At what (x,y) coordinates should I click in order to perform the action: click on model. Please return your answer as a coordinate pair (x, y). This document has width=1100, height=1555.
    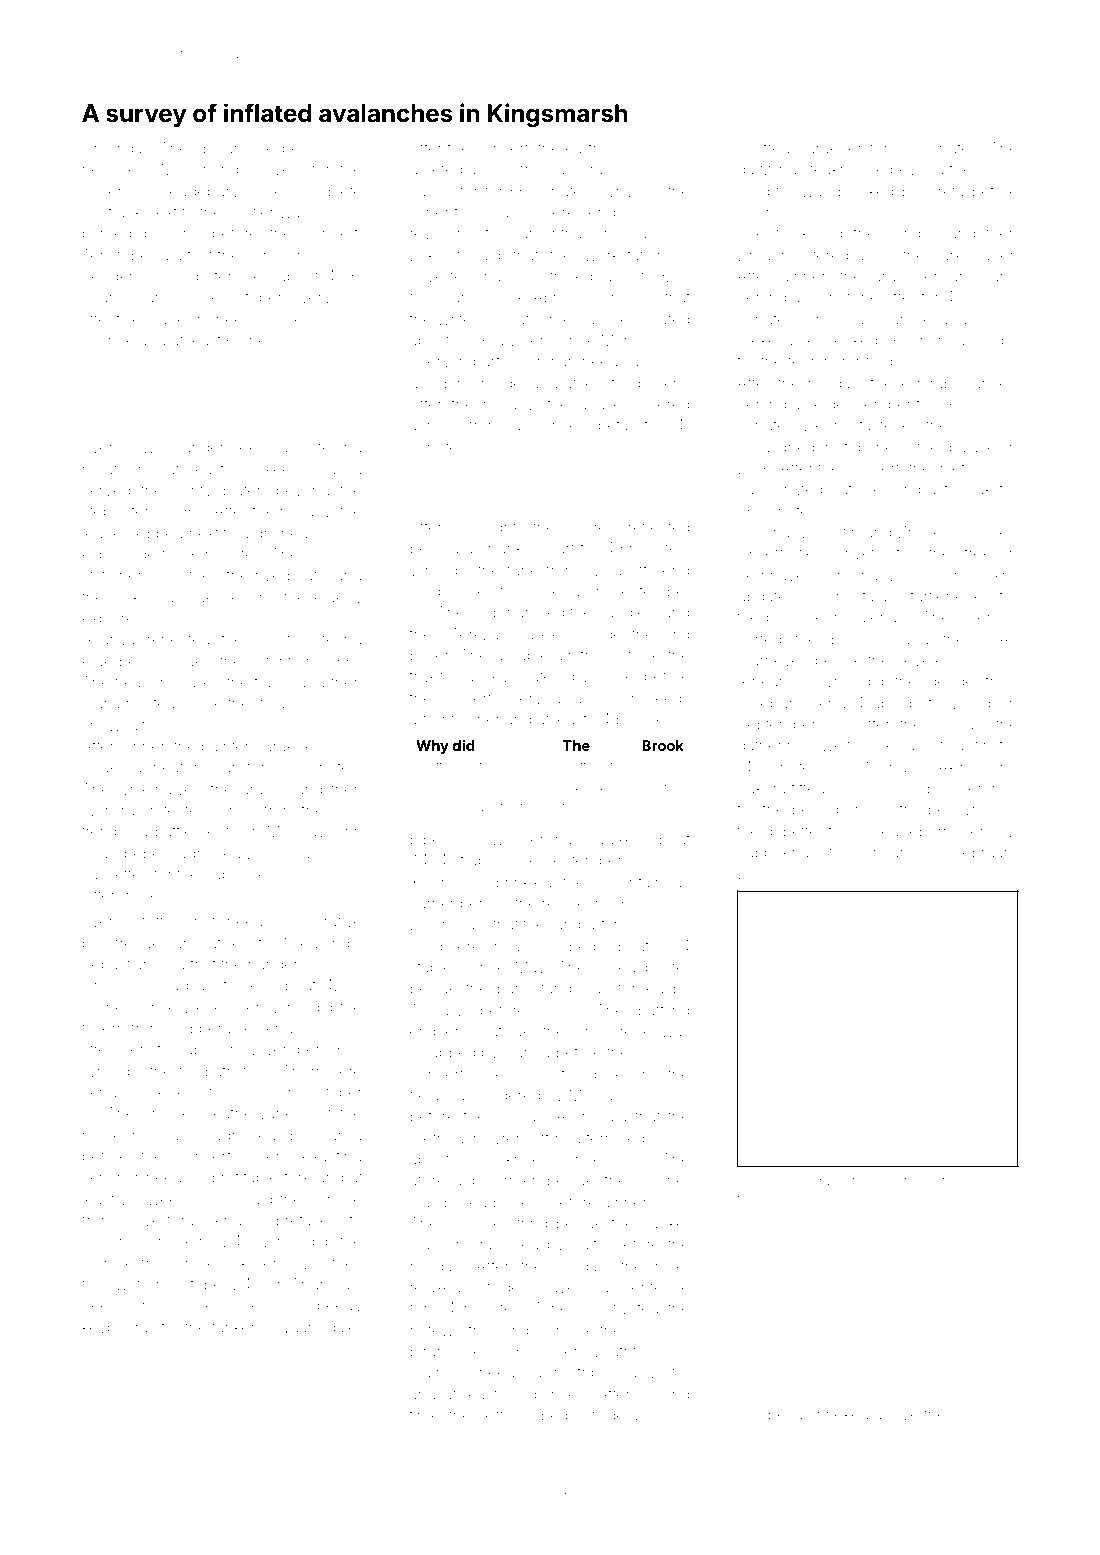
    Looking at the image, I should click on (503, 383).
